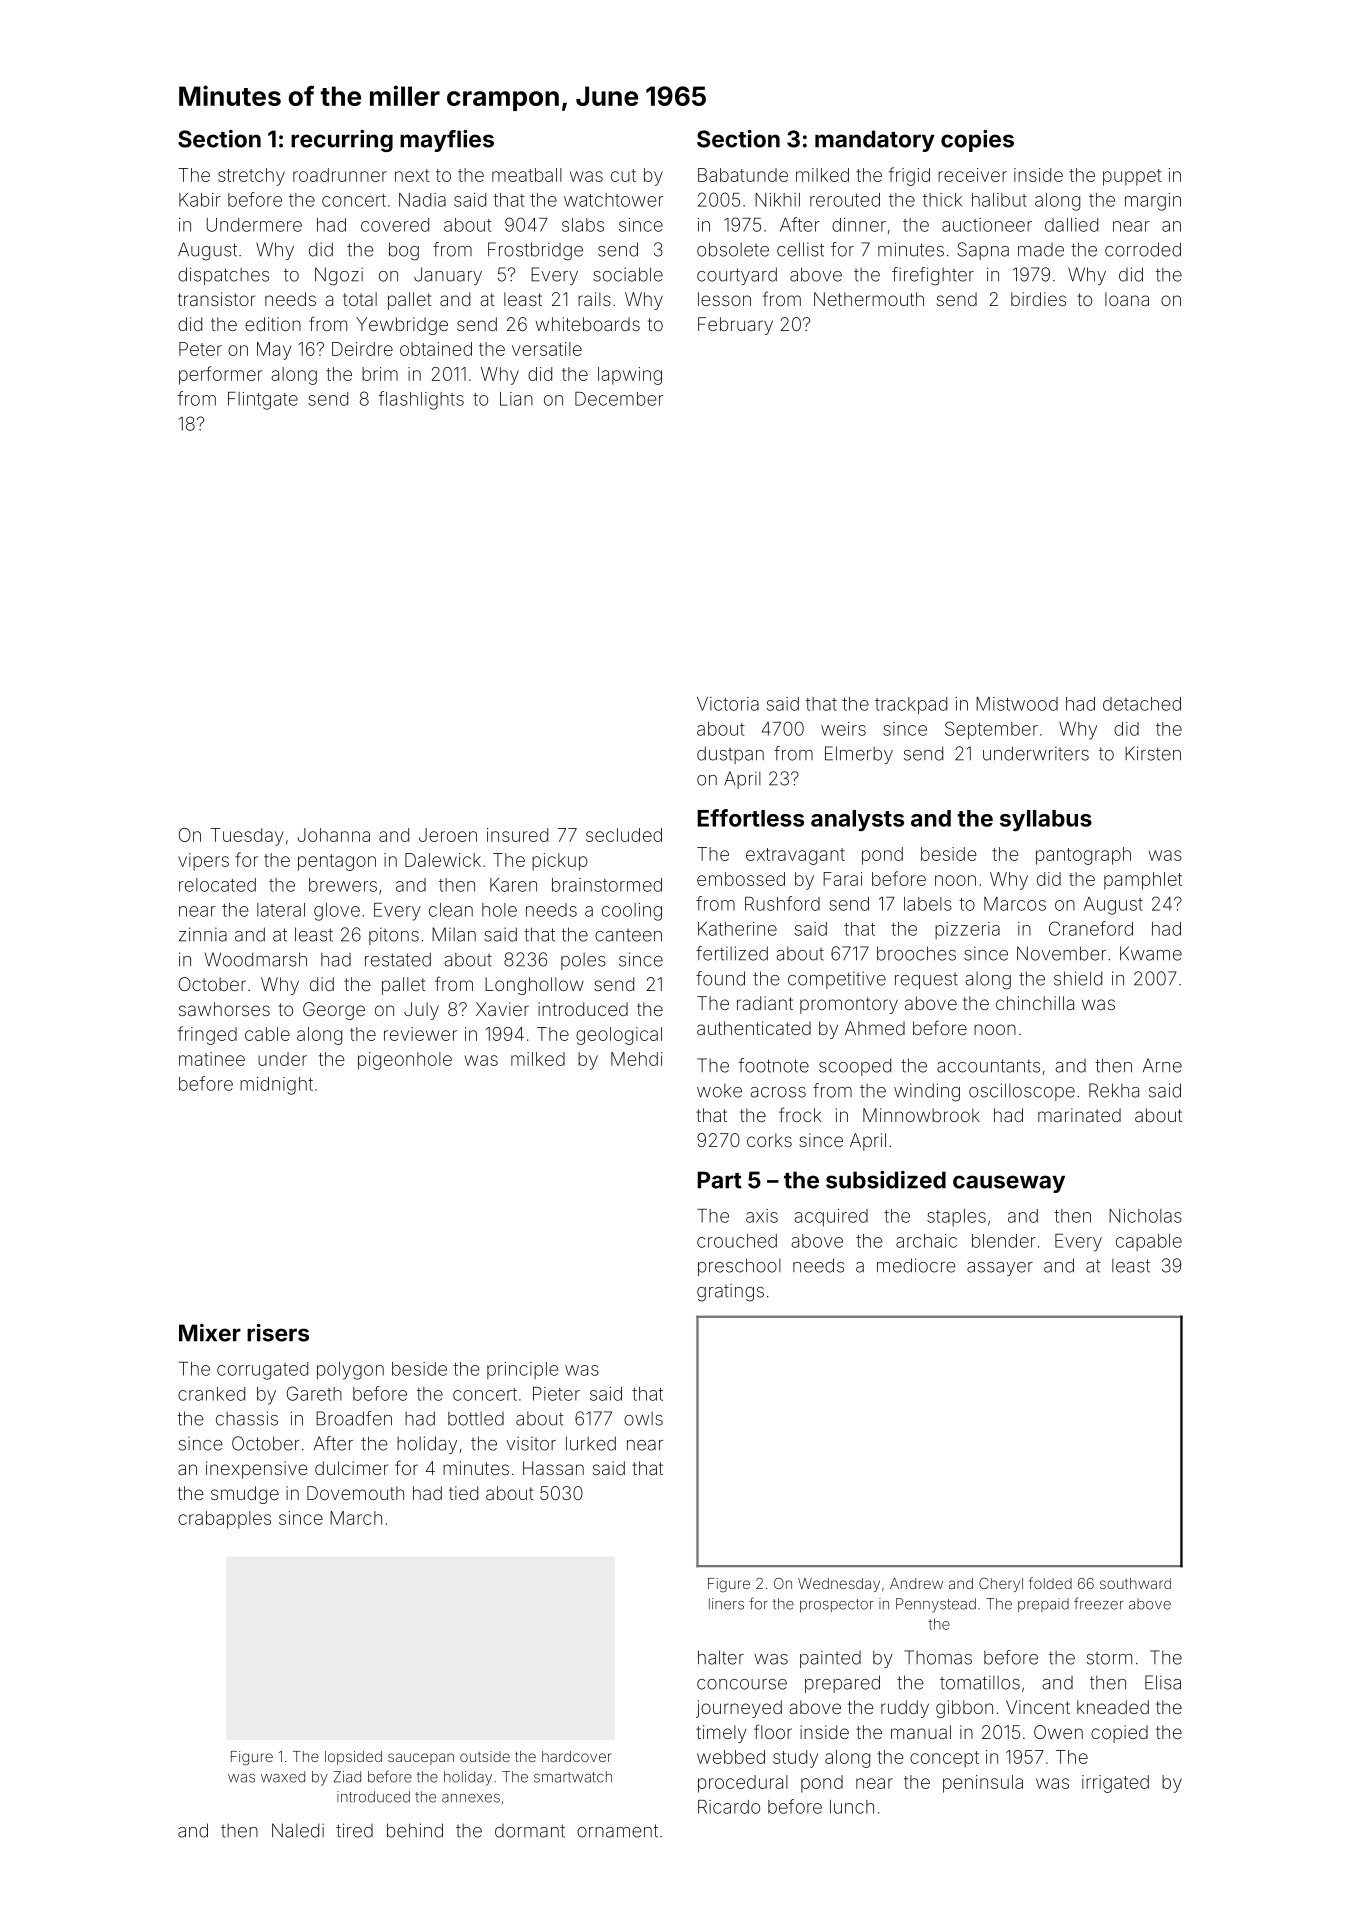 Image resolution: width=1360 pixels, height=1923 pixels. Describe the element at coordinates (623, 175) in the image. I see `cut` at that location.
